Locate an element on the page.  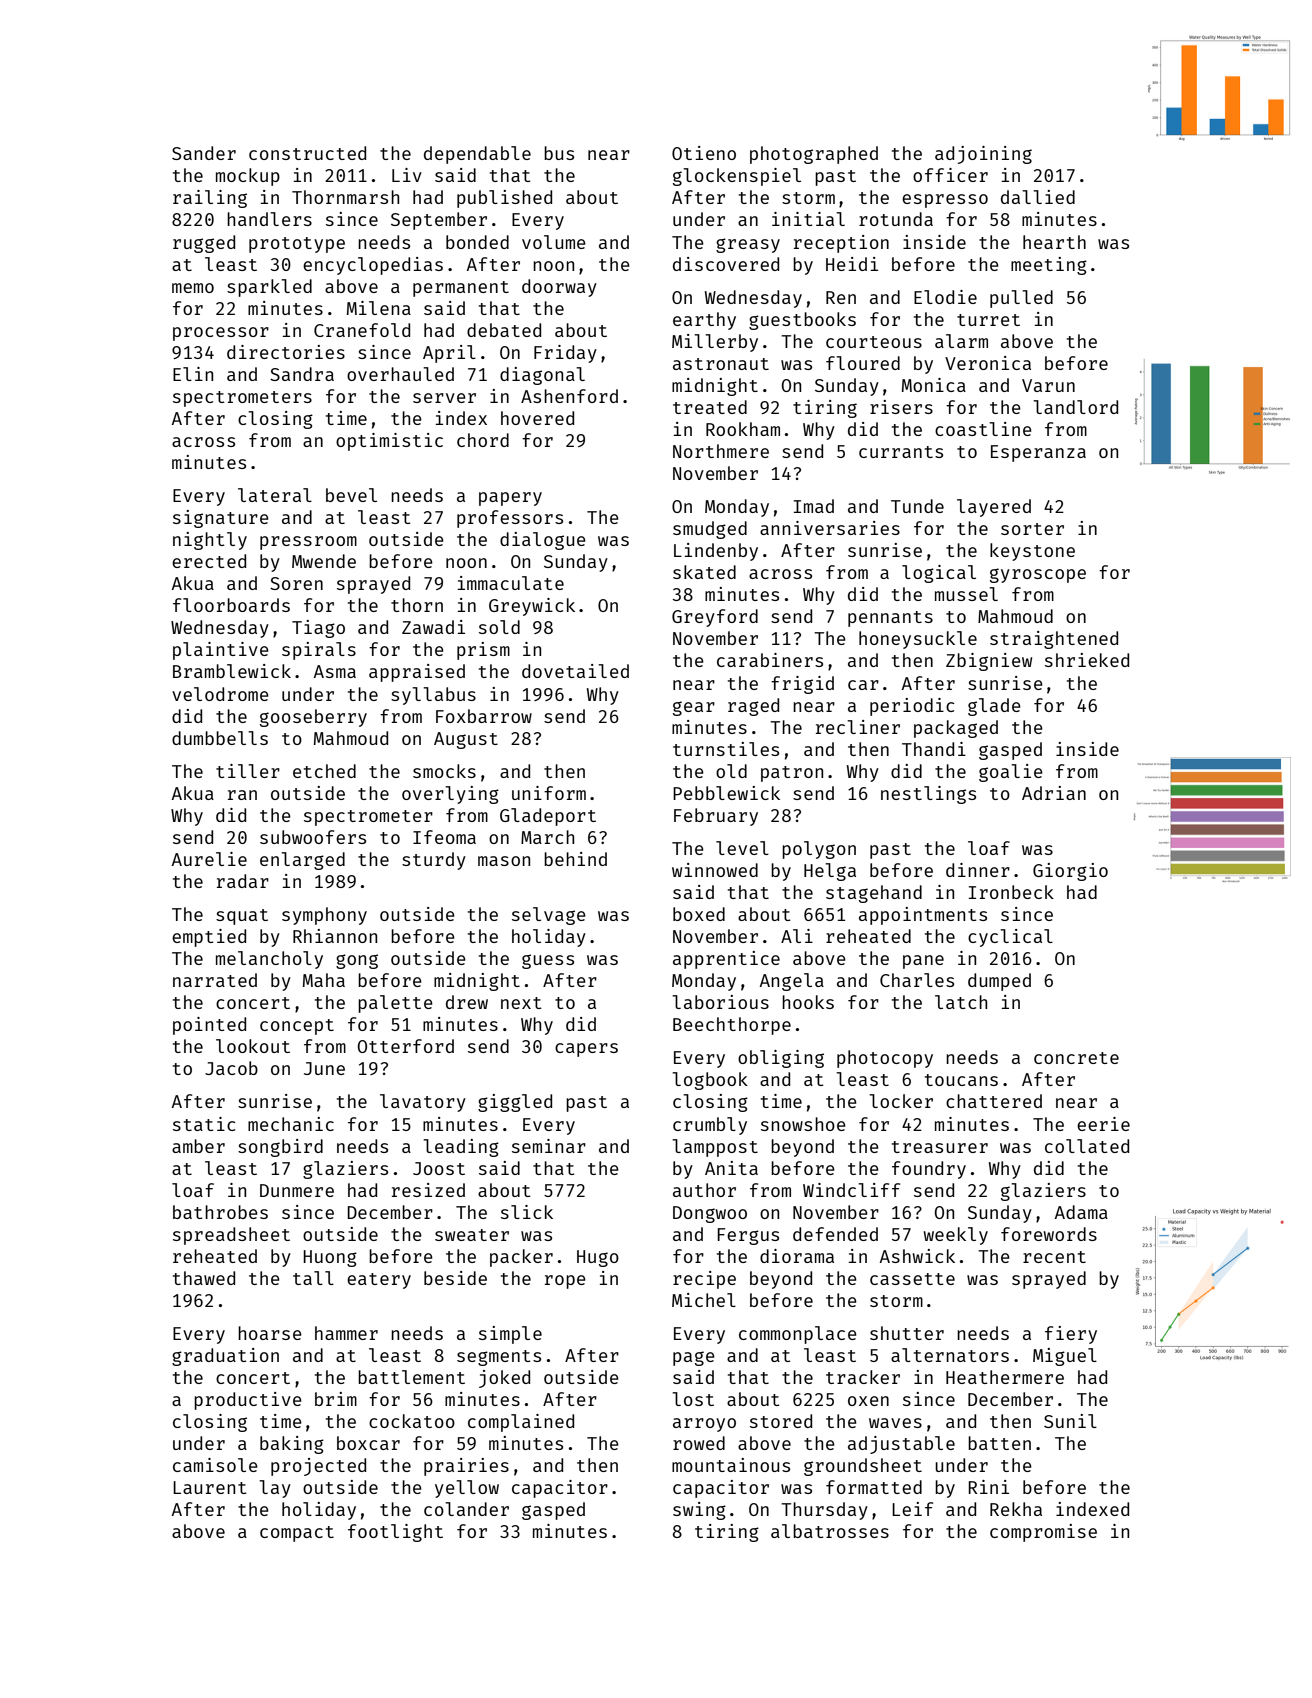
giggled is located at coordinates (515, 1103).
